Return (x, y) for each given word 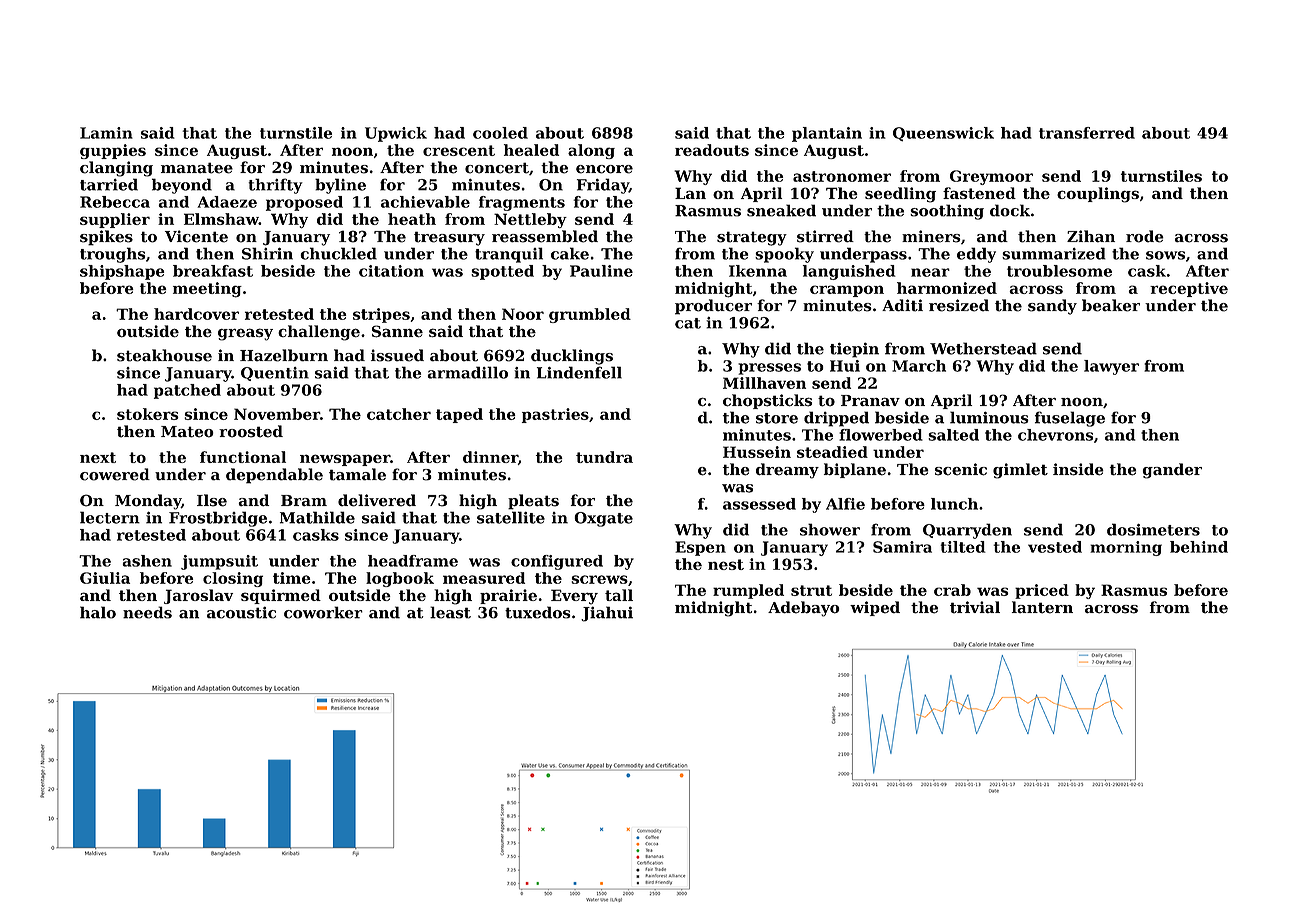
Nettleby (530, 220)
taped (459, 415)
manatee (197, 168)
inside (1078, 469)
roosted (251, 431)
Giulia (105, 578)
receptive (1189, 289)
